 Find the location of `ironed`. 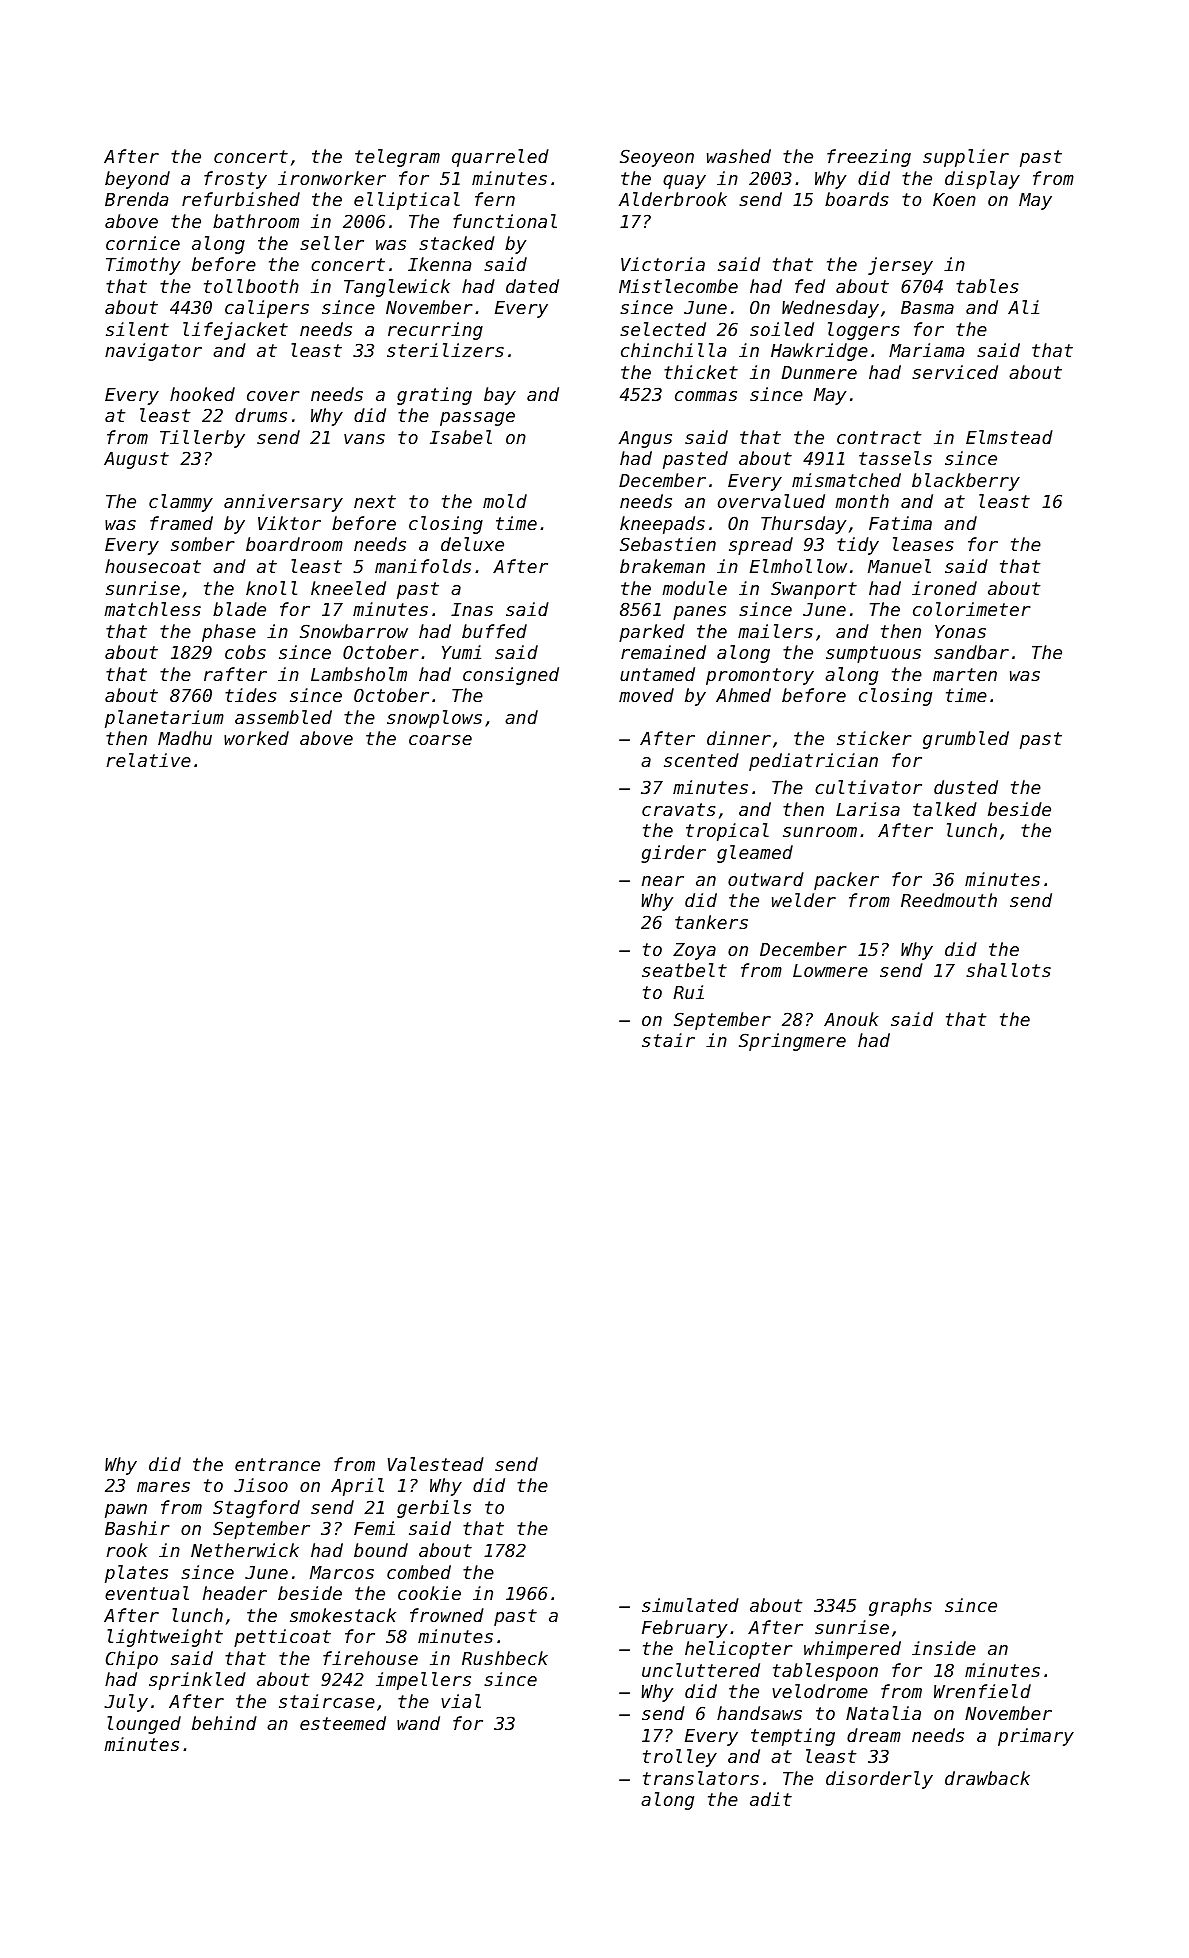

ironed is located at coordinates (944, 588).
